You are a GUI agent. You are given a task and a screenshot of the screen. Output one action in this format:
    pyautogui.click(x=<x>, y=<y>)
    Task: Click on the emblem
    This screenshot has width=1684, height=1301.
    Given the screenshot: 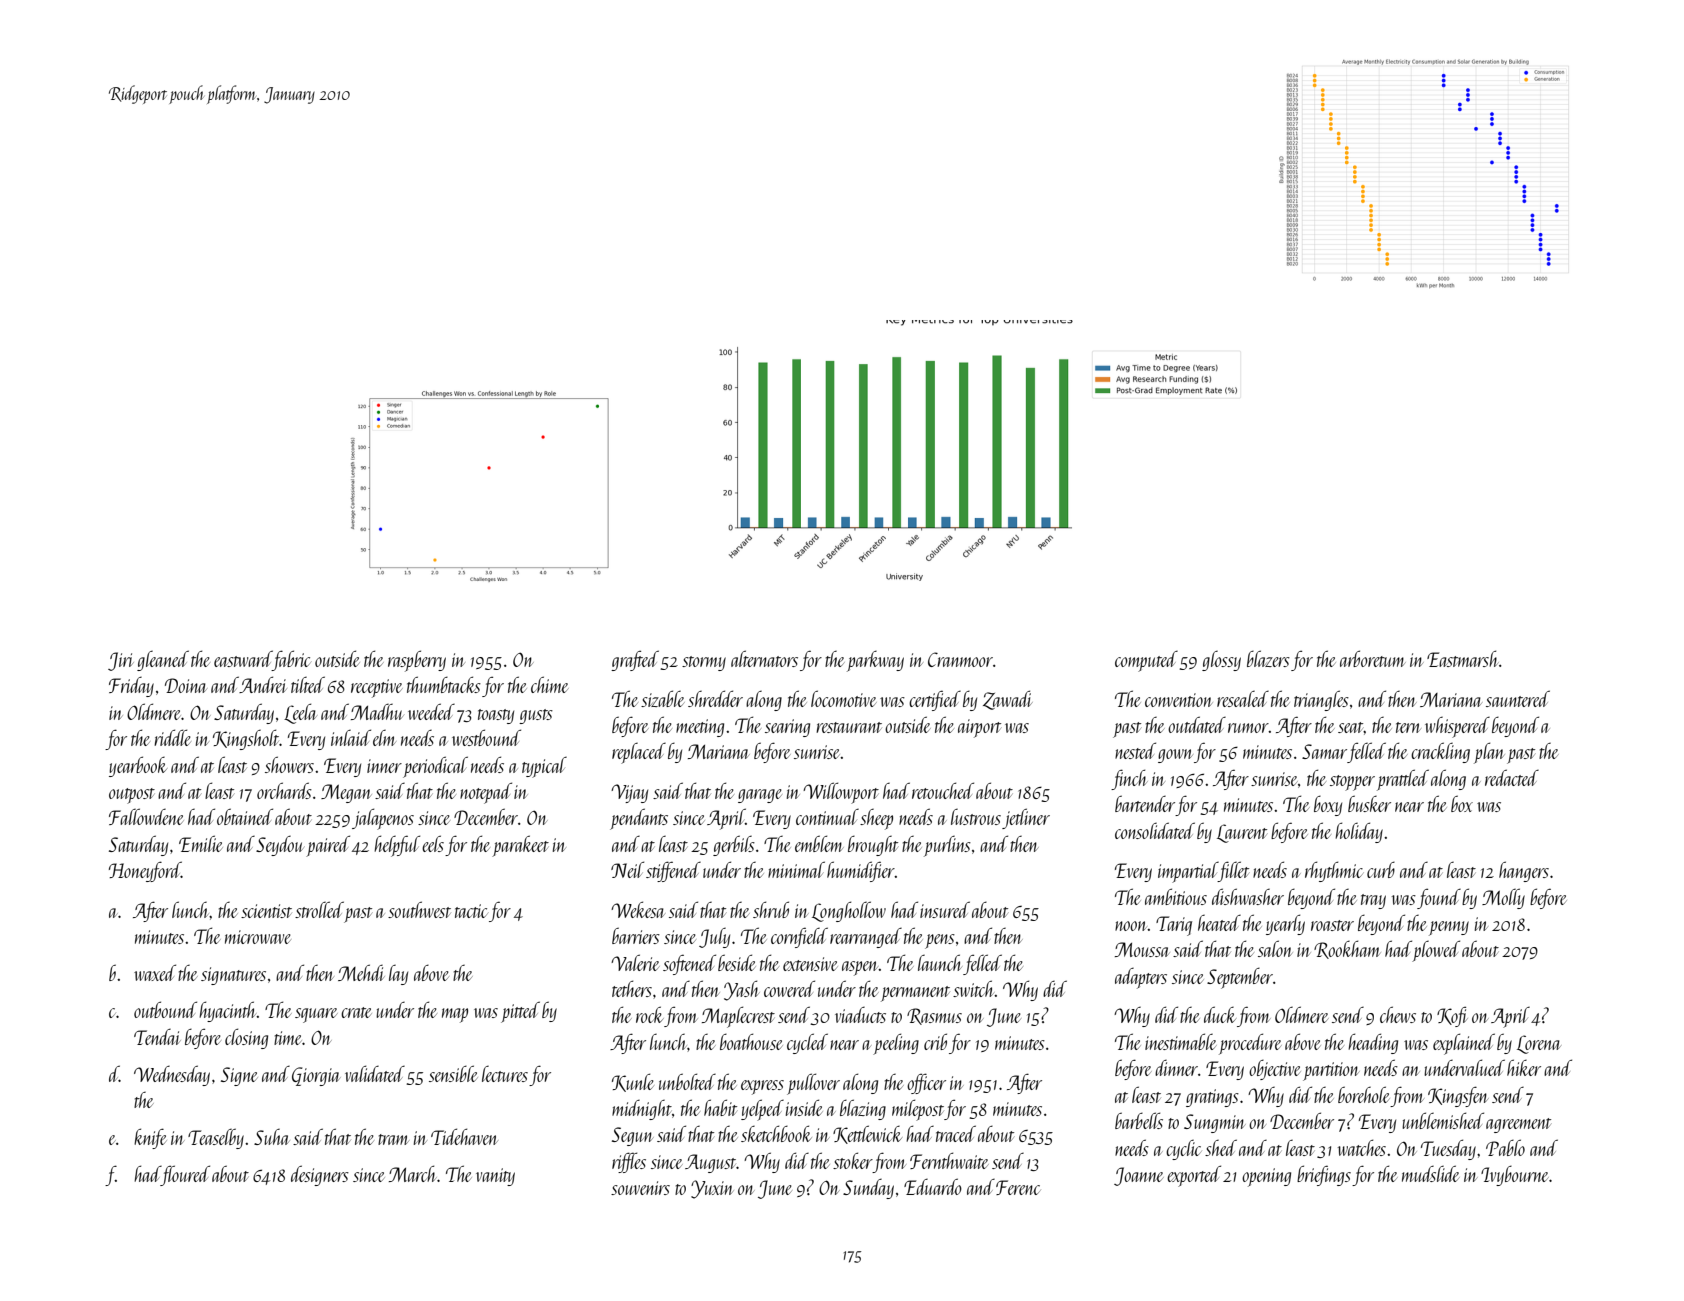 What is the action you would take?
    pyautogui.click(x=819, y=843)
